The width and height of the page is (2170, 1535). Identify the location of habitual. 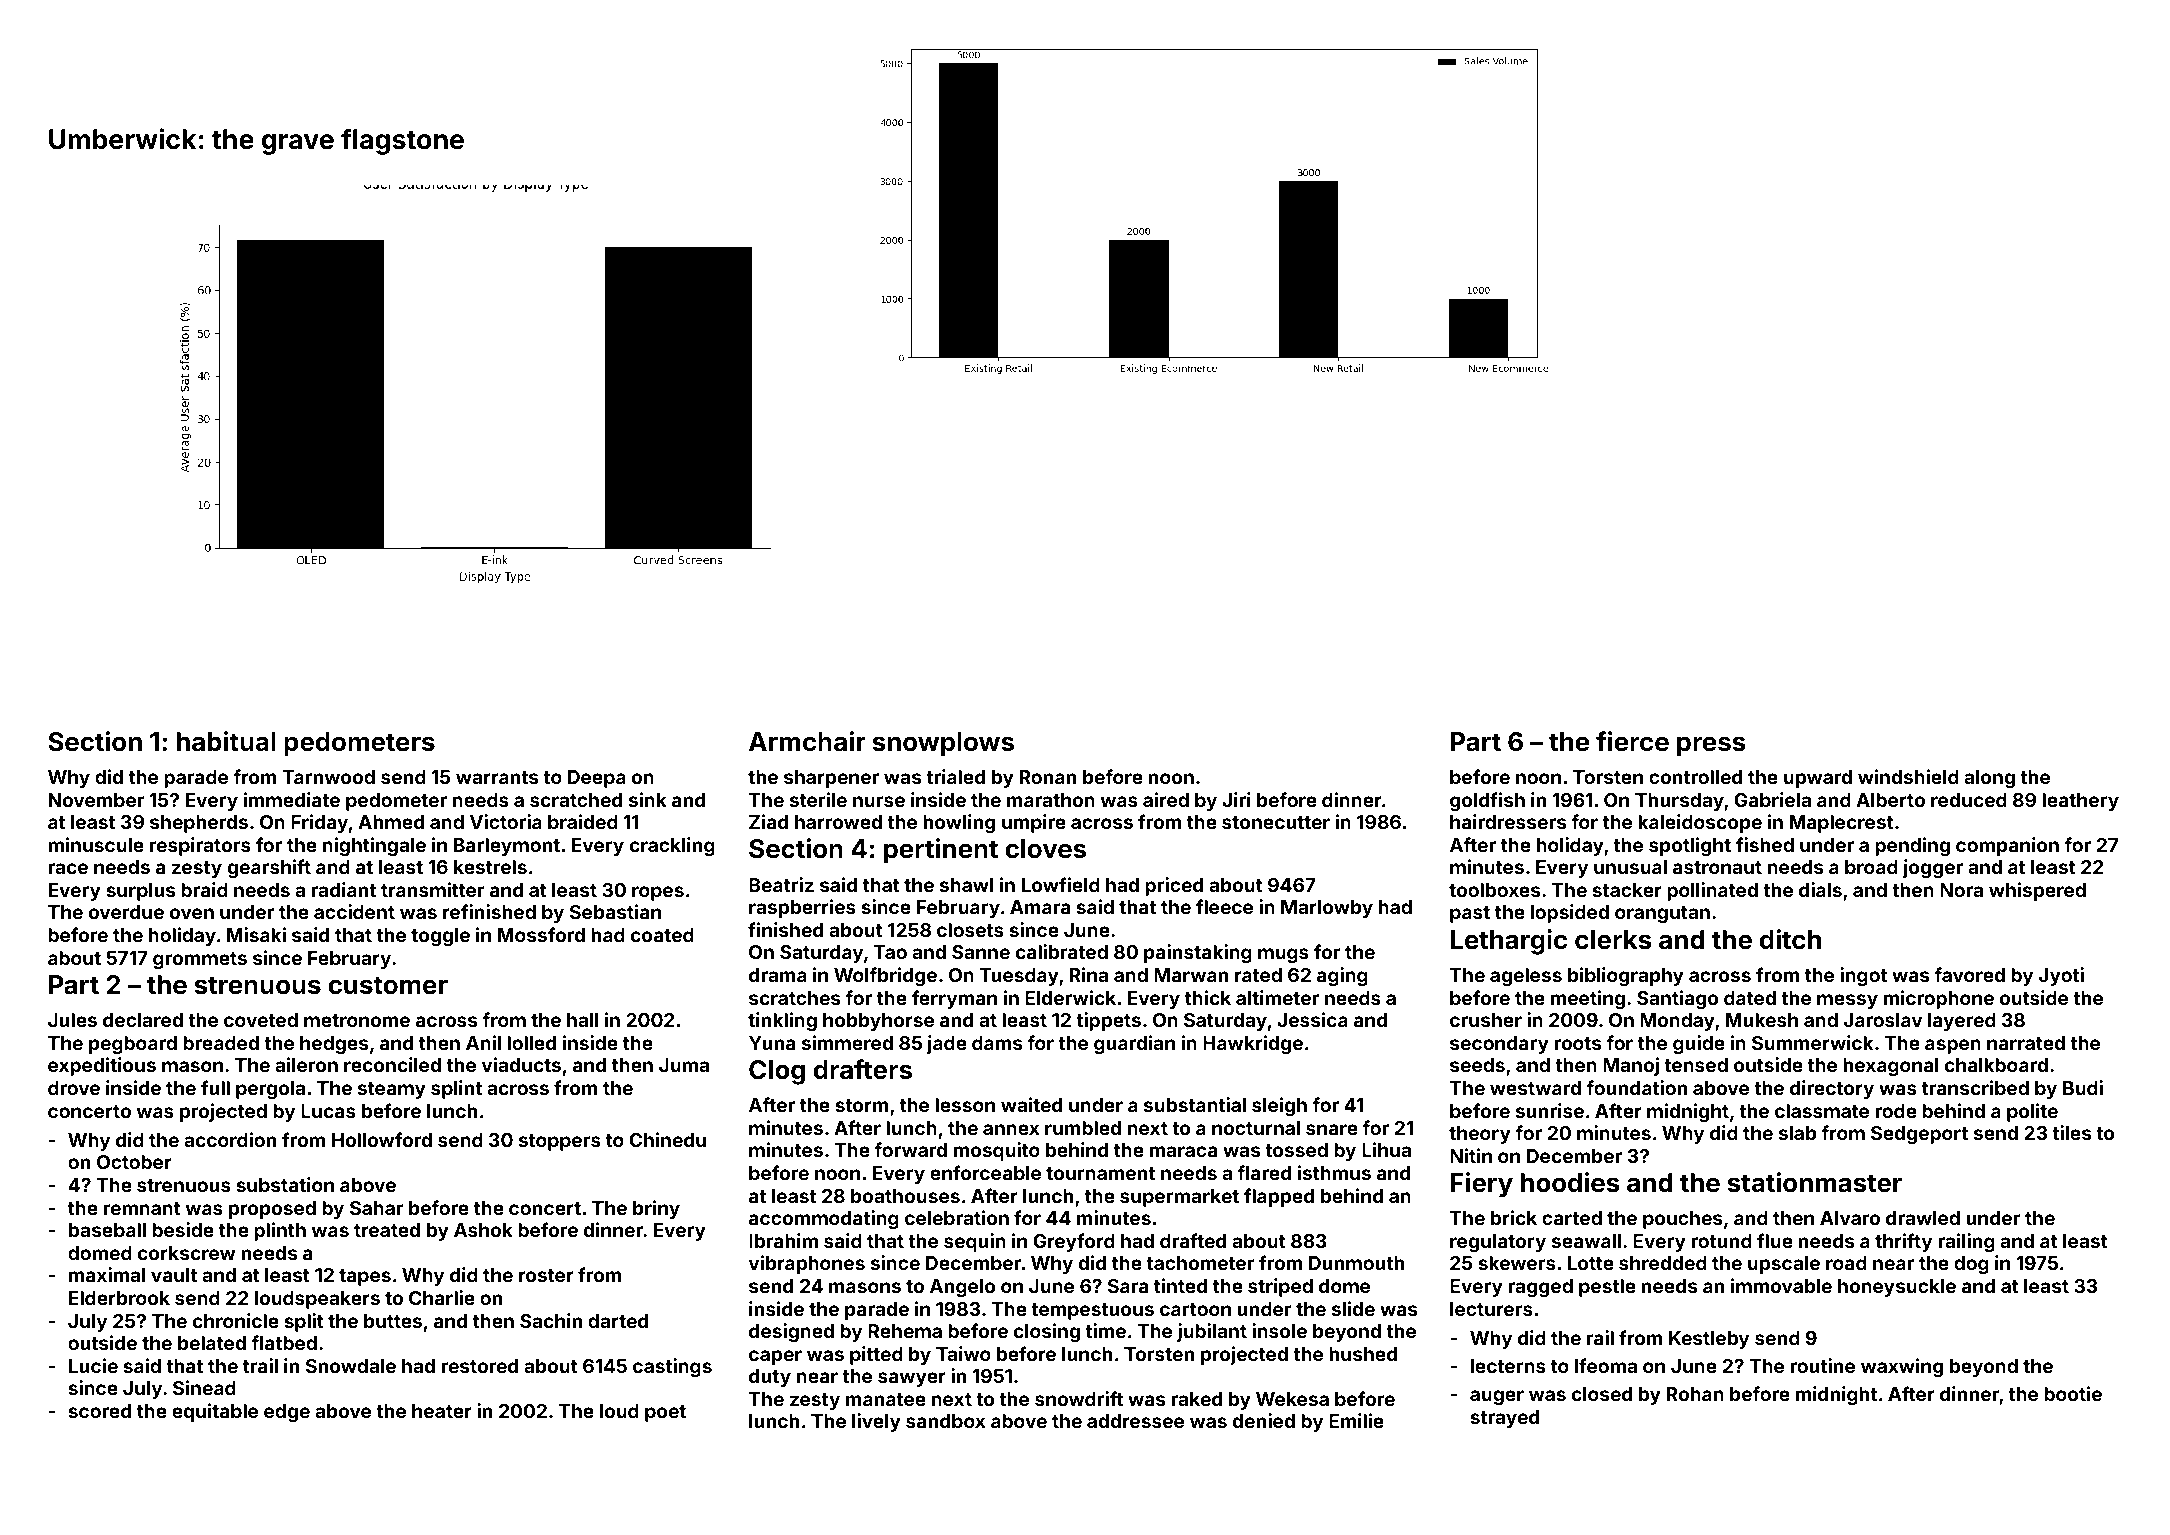
(226, 741).
